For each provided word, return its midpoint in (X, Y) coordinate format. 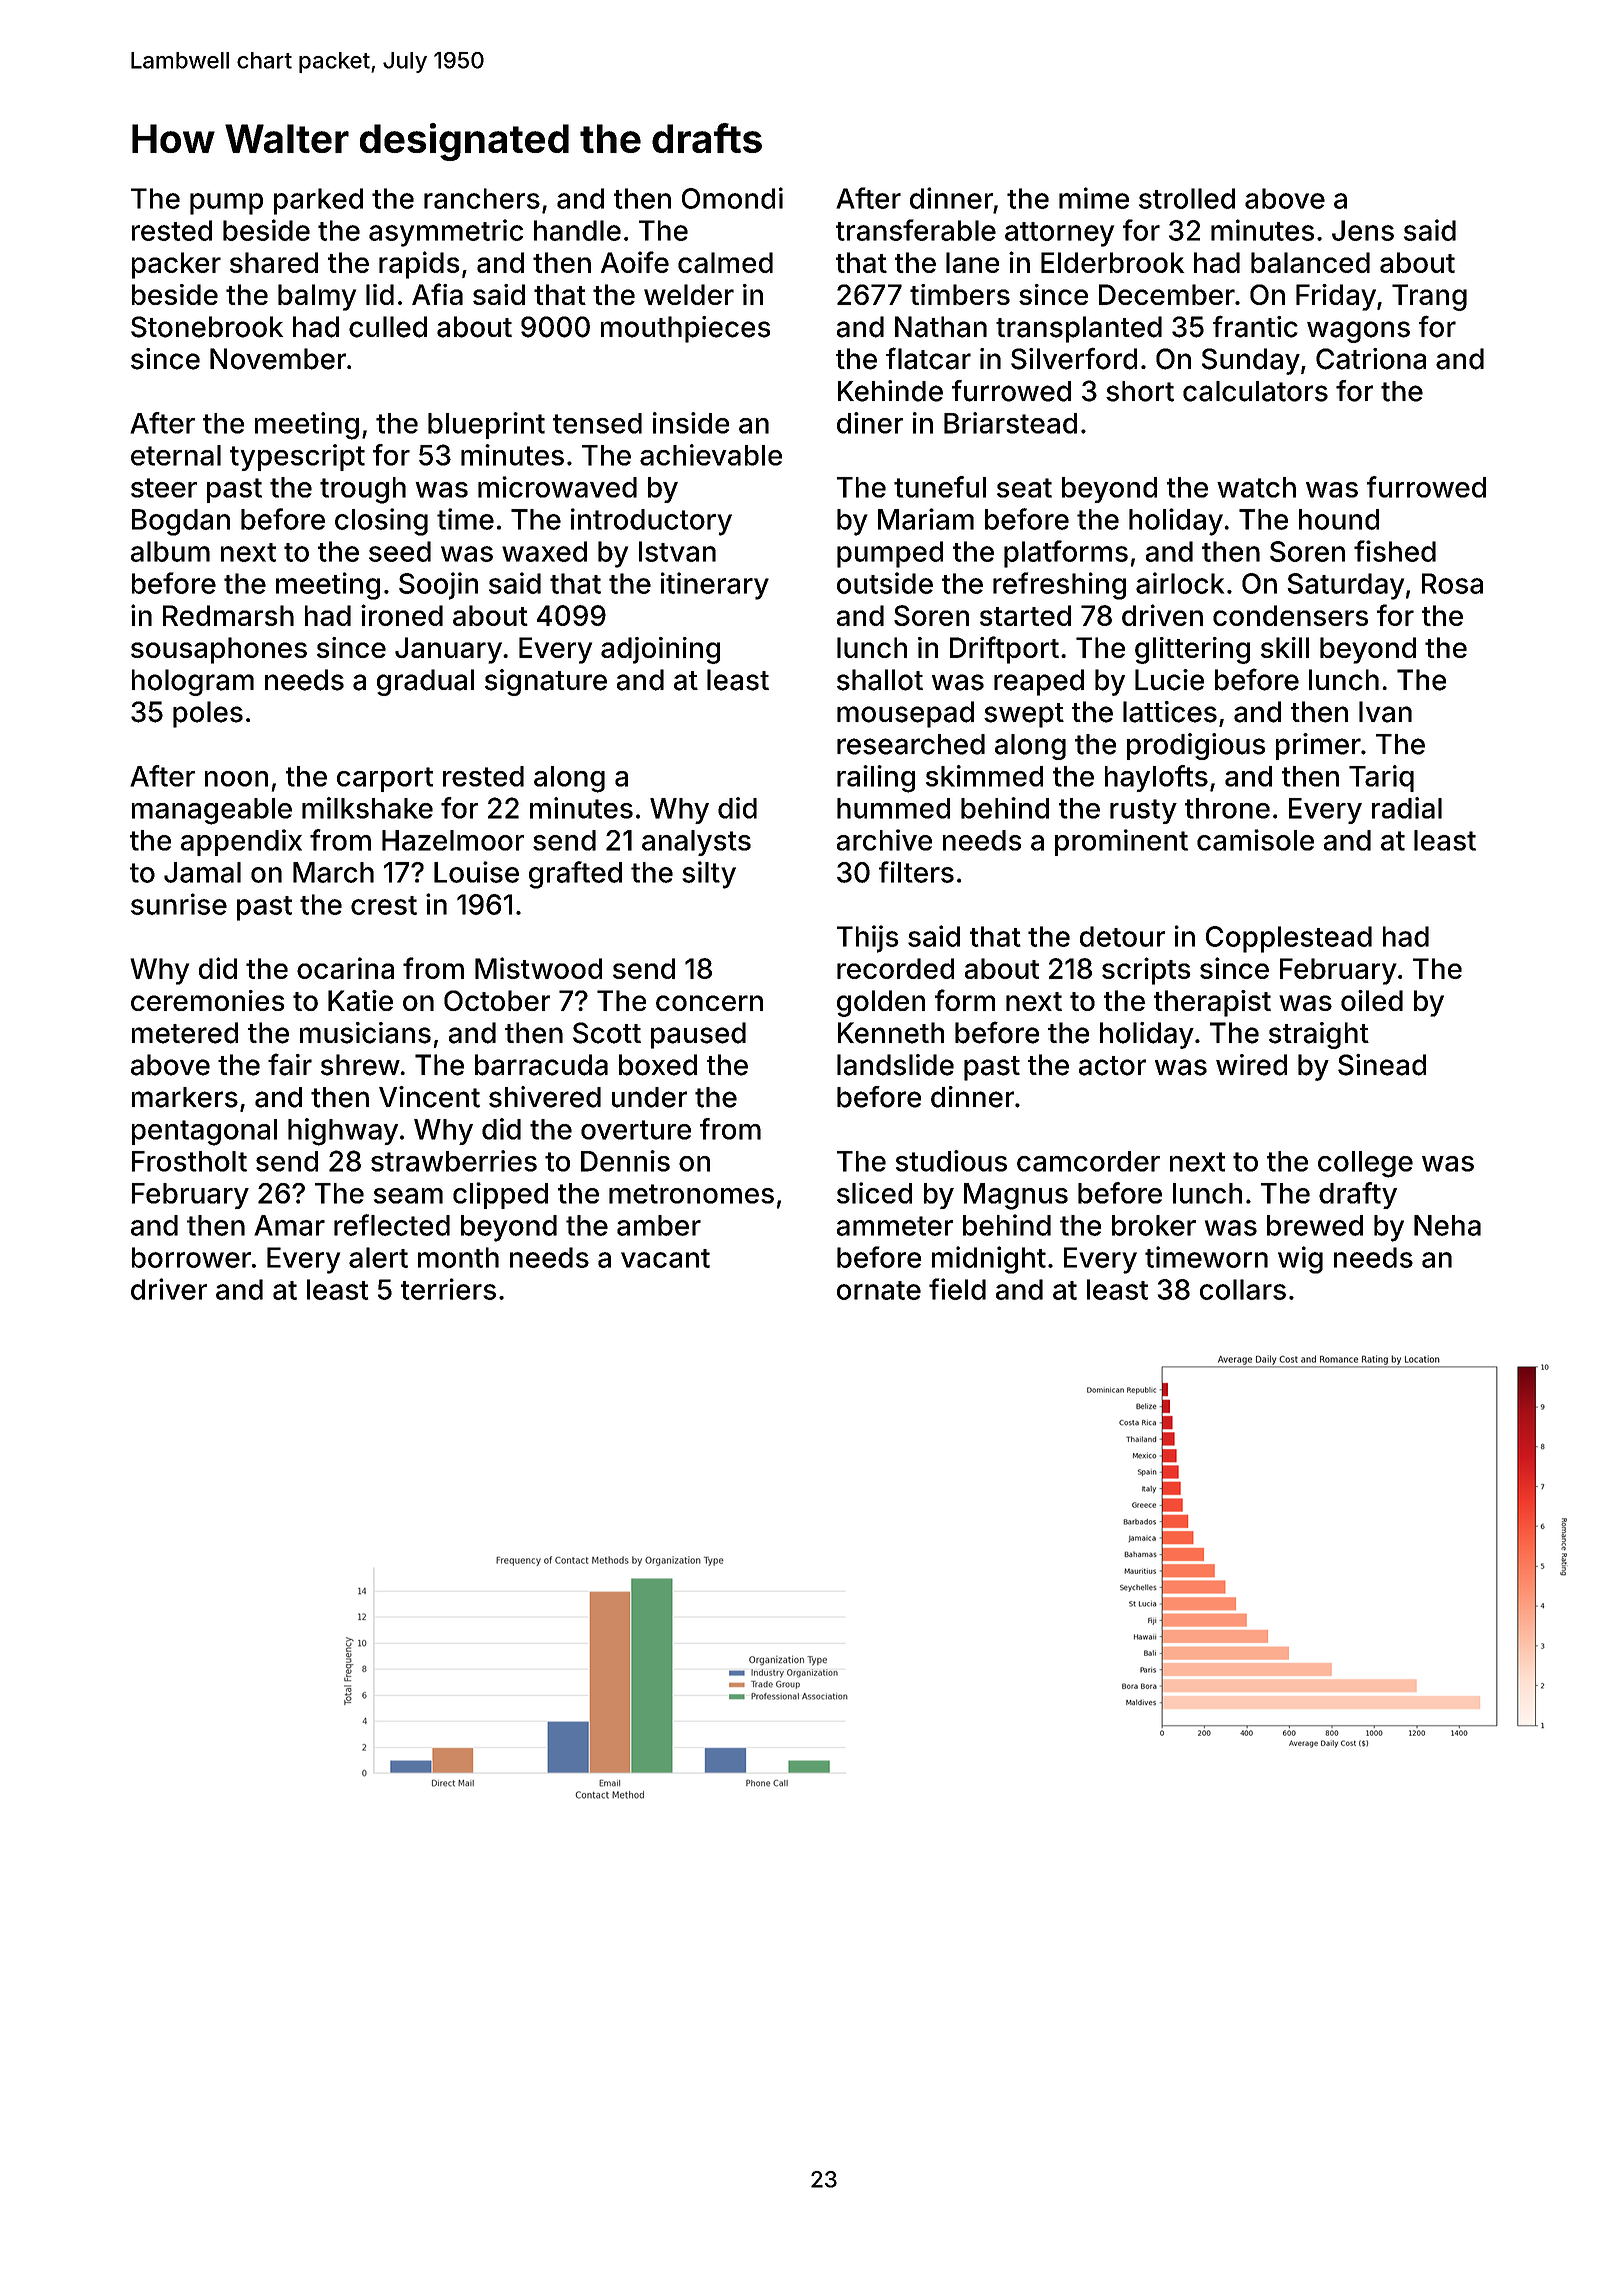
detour (1122, 936)
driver (169, 1289)
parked (318, 201)
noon (236, 779)
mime (1094, 198)
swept (1024, 715)
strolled (1187, 198)
